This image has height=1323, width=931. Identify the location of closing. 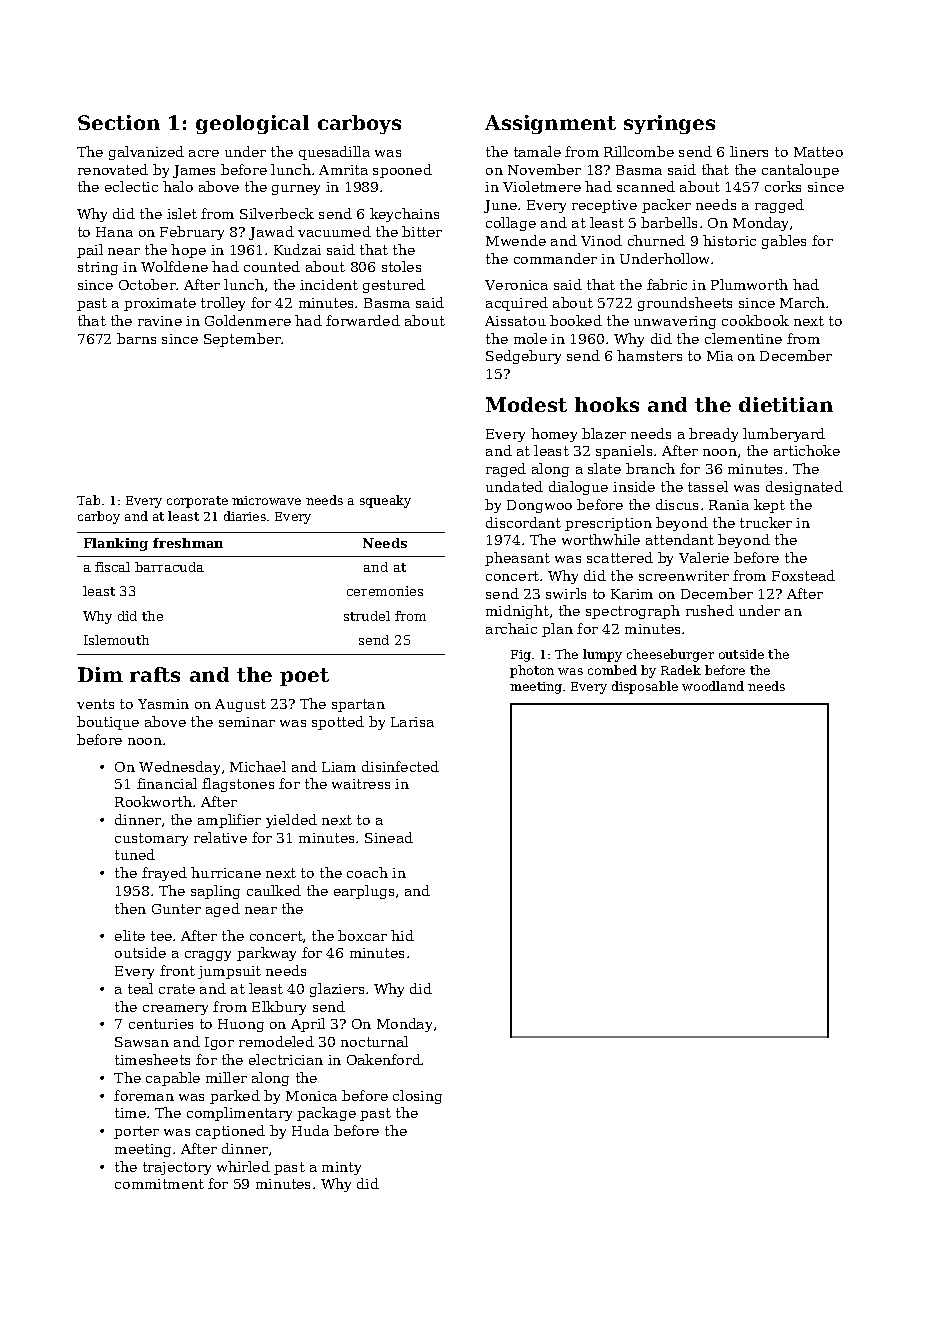
(417, 1097).
